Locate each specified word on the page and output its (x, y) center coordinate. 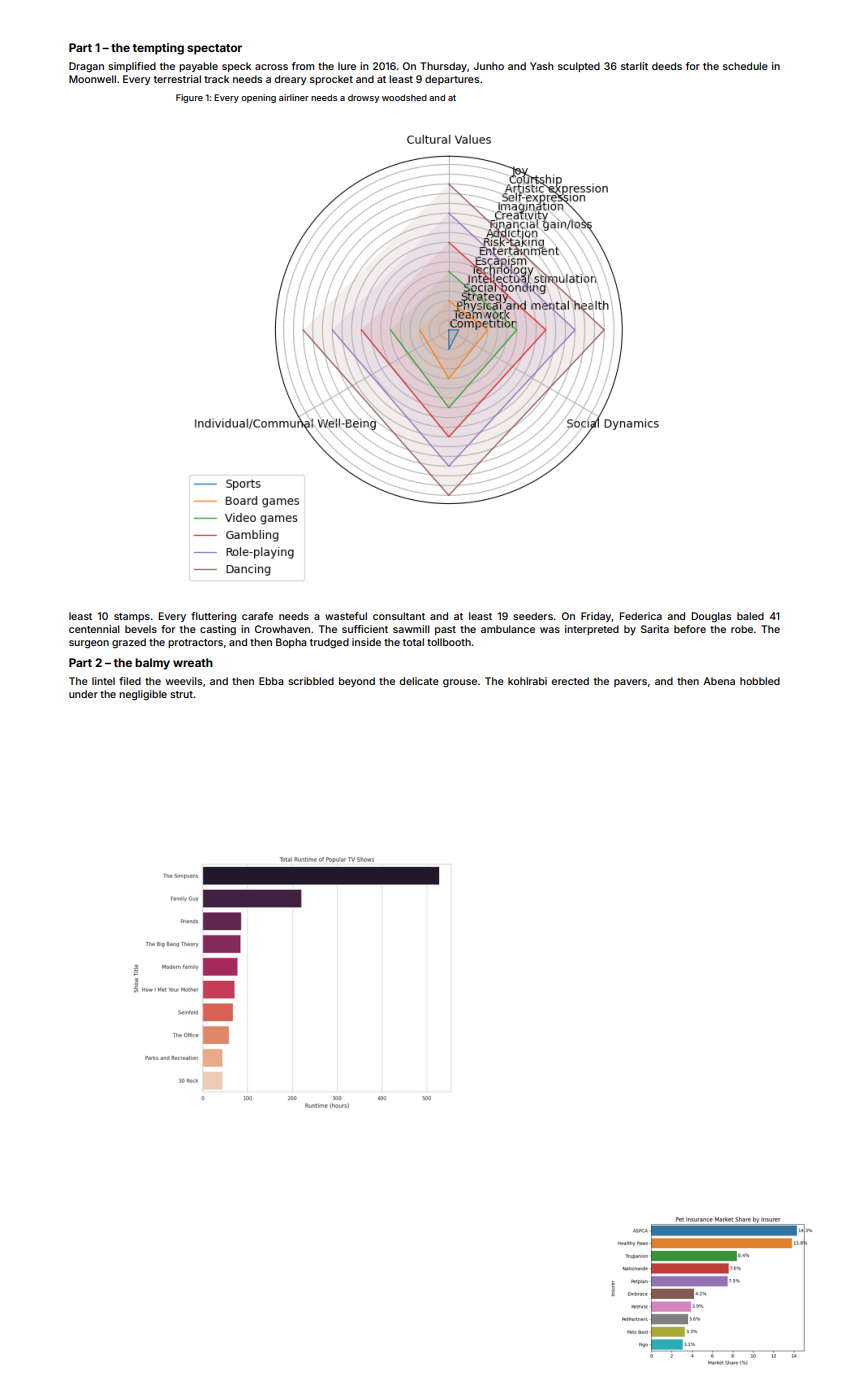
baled (750, 616)
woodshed (404, 97)
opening (258, 98)
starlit (634, 66)
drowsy (363, 98)
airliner (294, 97)
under (83, 694)
